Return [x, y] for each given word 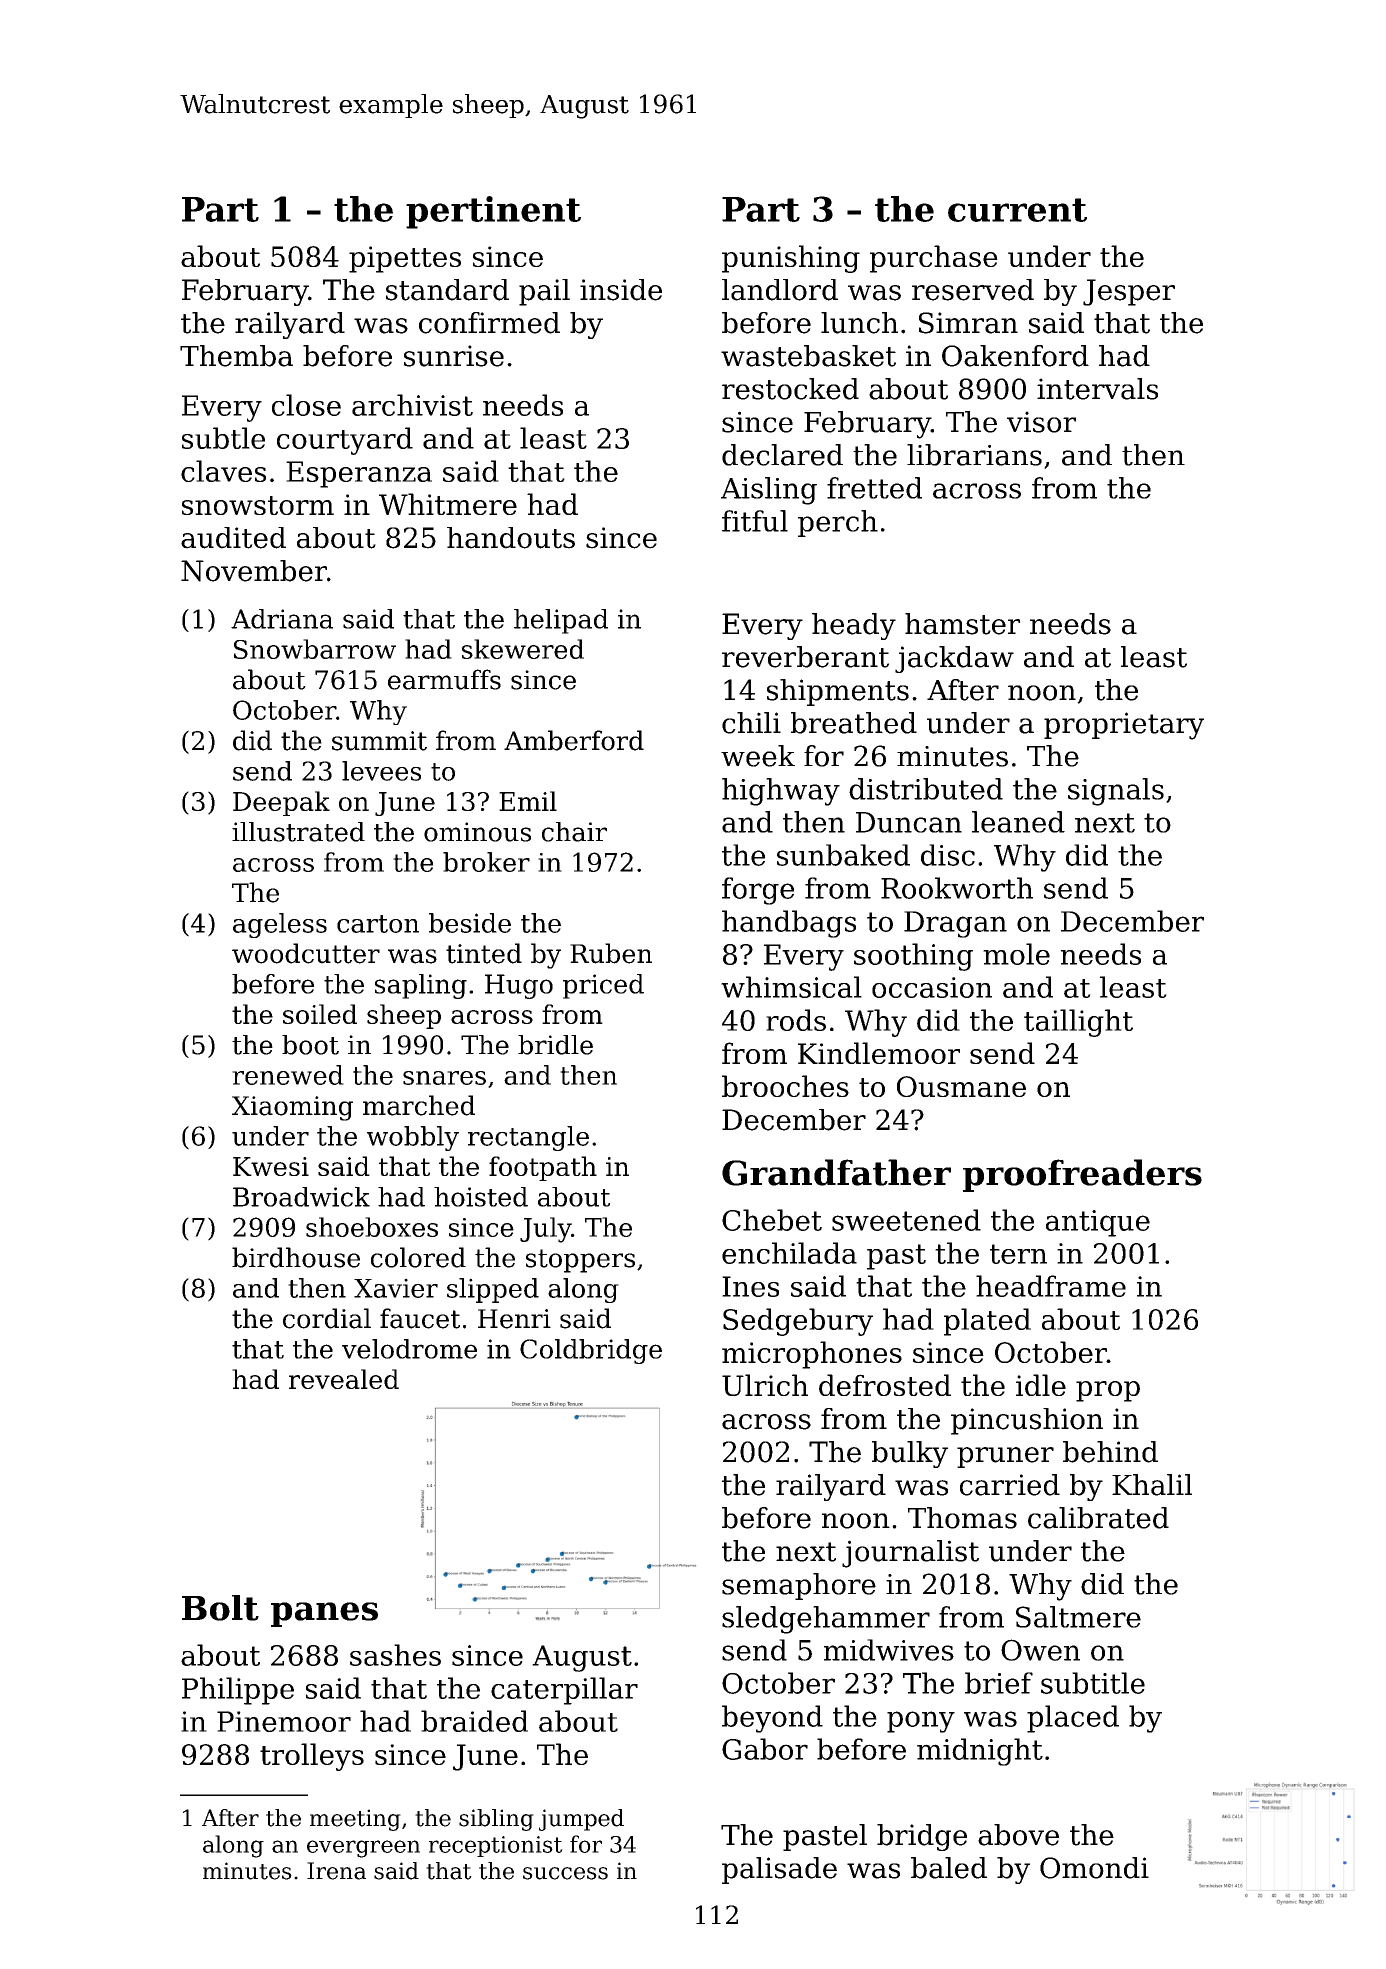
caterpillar [564, 1691]
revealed [344, 1379]
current [1017, 210]
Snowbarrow [315, 649]
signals [1116, 792]
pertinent [493, 212]
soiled [320, 1014]
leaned [1018, 822]
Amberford [574, 740]
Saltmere [1078, 1617]
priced [603, 986]
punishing [791, 259]
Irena [336, 1871]
